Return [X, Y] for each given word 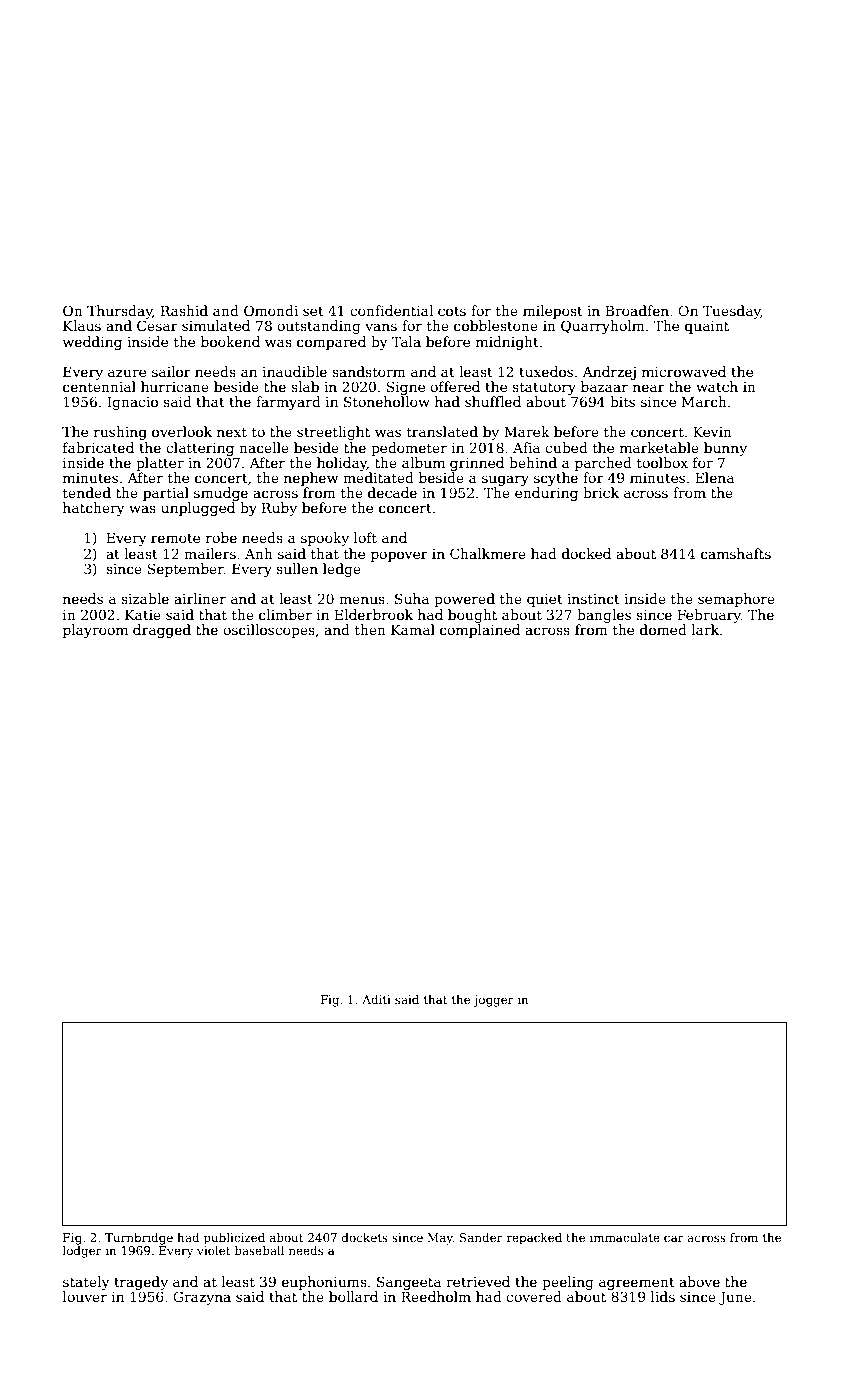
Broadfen [637, 310]
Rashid [184, 310]
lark [705, 629]
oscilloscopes [269, 631]
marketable [659, 447]
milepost [553, 312]
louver [85, 1296]
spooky [325, 539]
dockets [365, 1237]
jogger [493, 1001]
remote [175, 538]
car [674, 1238]
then [370, 629]
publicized [234, 1239]
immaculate [625, 1237]
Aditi [376, 999]
